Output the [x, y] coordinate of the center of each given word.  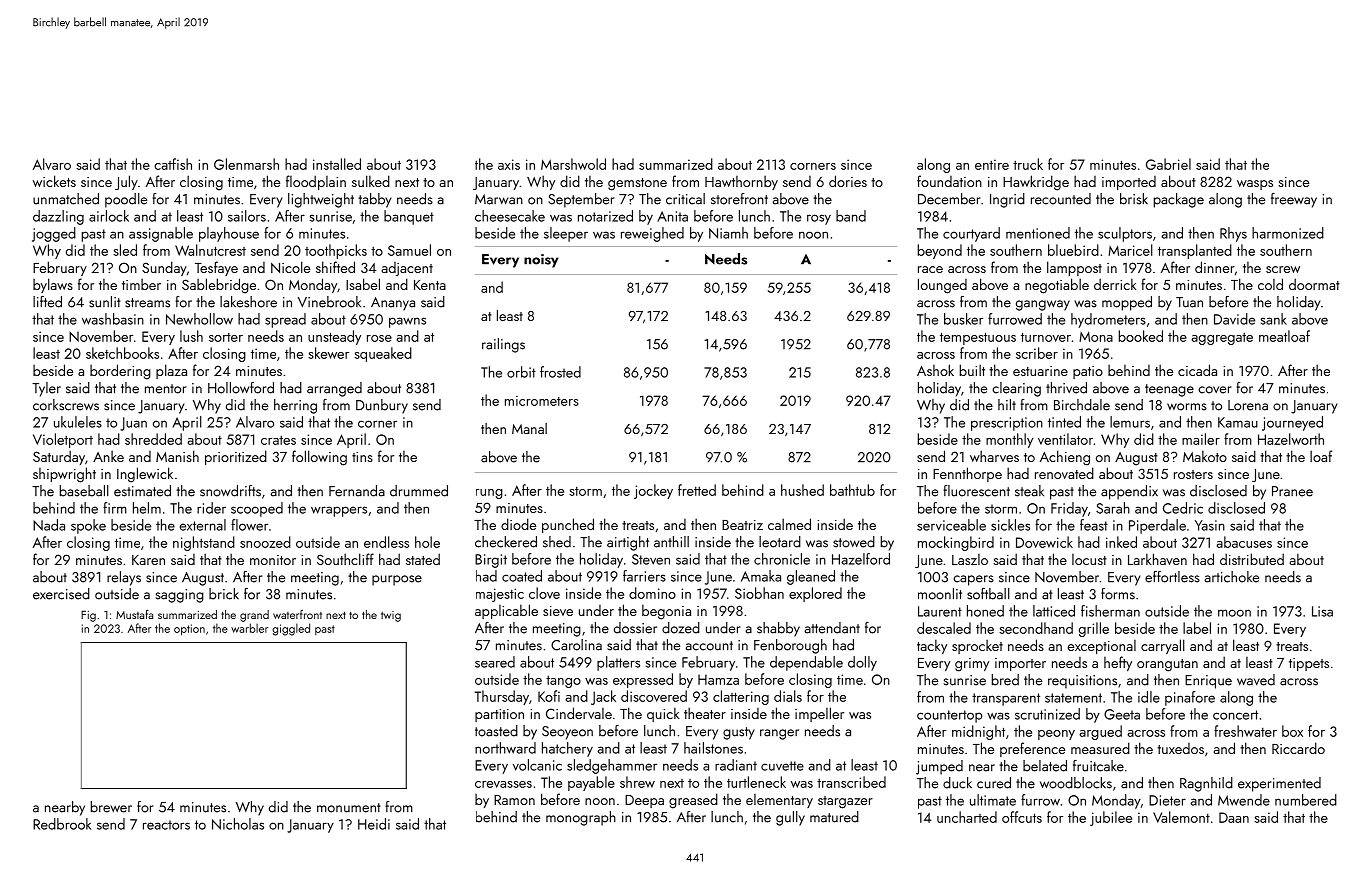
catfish [173, 164]
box [1292, 731]
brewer [111, 807]
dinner [1215, 267]
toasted [496, 731]
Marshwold [573, 164]
